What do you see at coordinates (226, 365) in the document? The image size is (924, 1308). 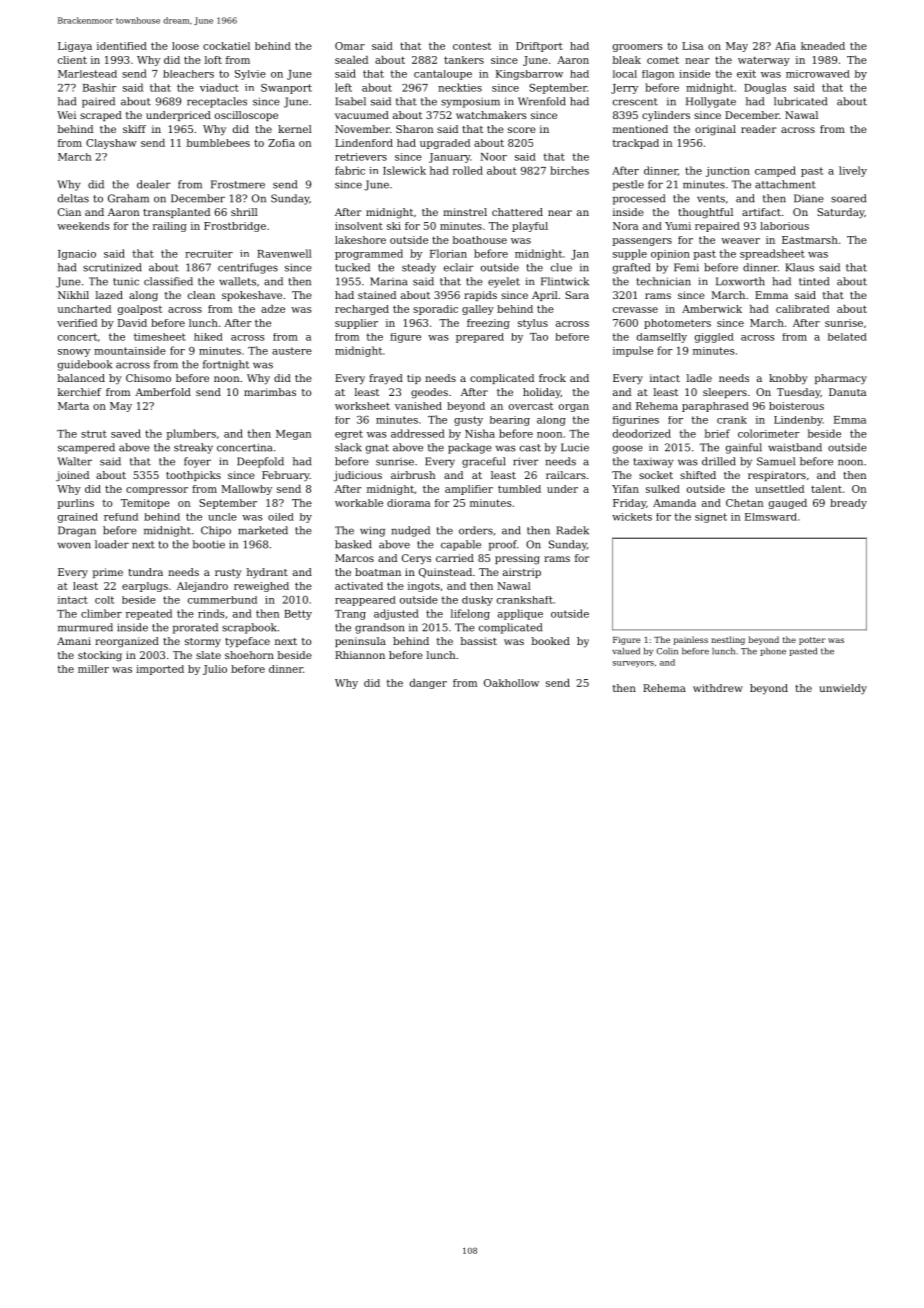 I see `fortnight` at bounding box center [226, 365].
